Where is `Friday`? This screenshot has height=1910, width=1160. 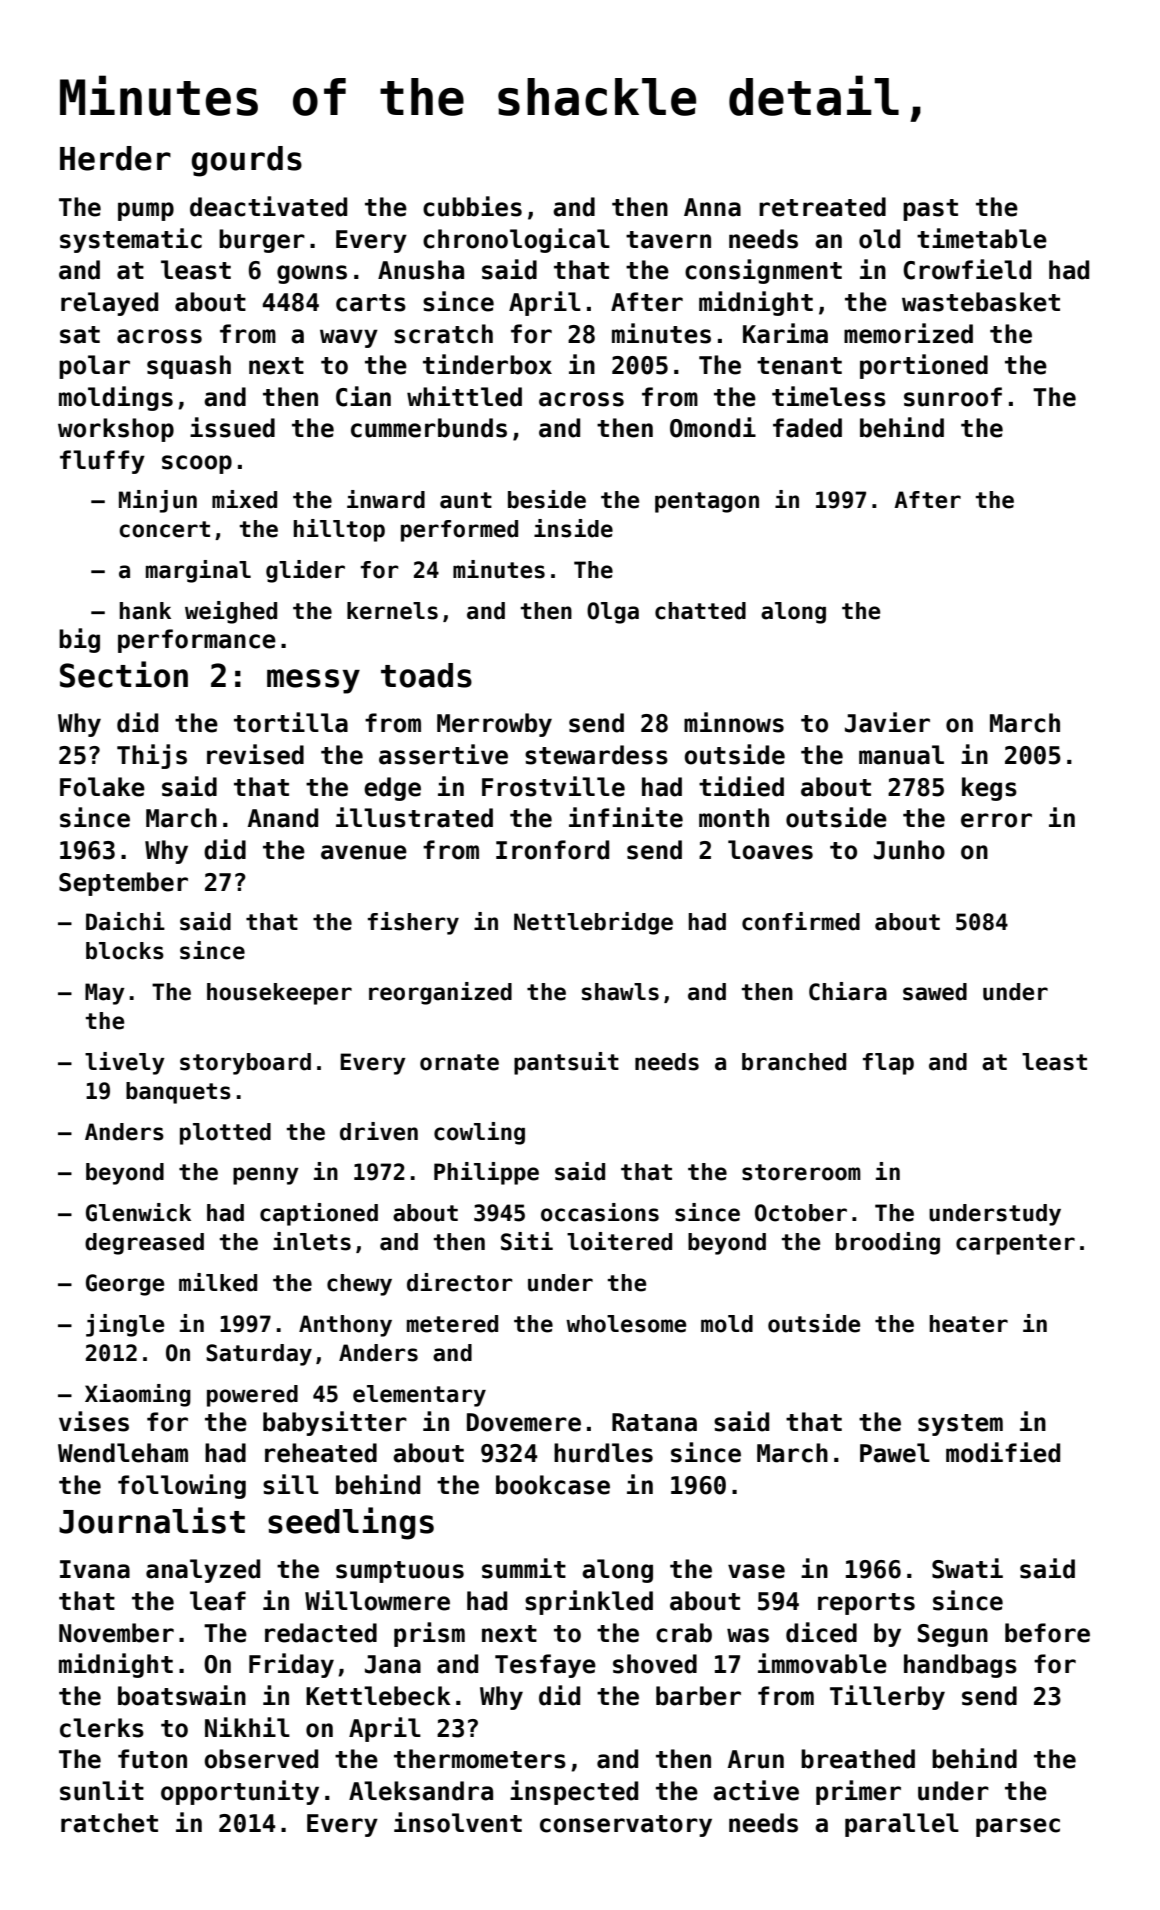
Friday is located at coordinates (291, 1665).
